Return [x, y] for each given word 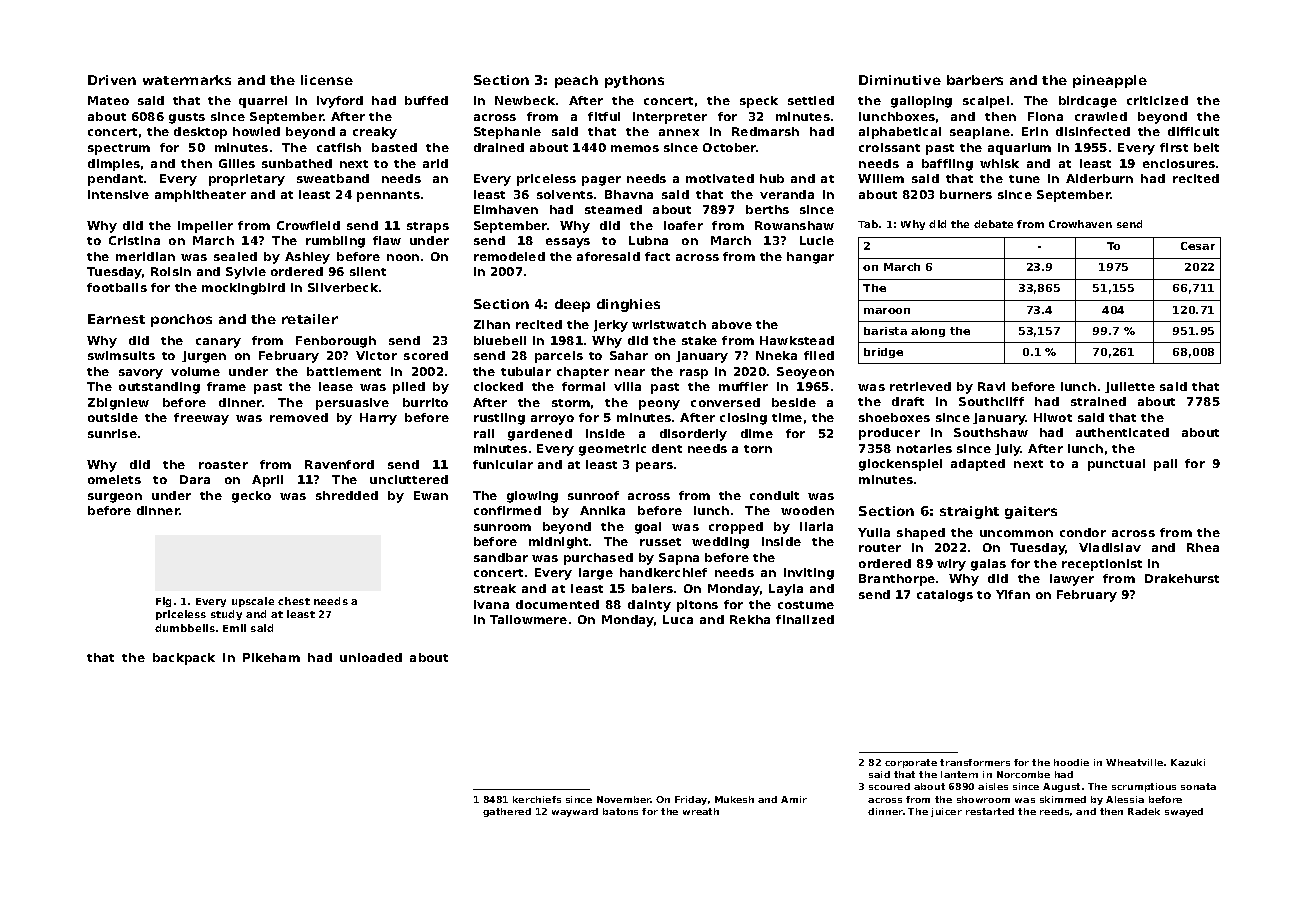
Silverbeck [343, 287]
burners [966, 194]
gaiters [1031, 512]
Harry [378, 419]
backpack [184, 659]
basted [394, 147]
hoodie [1071, 762]
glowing [532, 497]
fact [657, 256]
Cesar [1198, 246]
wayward [575, 812]
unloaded [371, 657]
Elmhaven [506, 209]
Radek [1144, 811]
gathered [507, 812]
